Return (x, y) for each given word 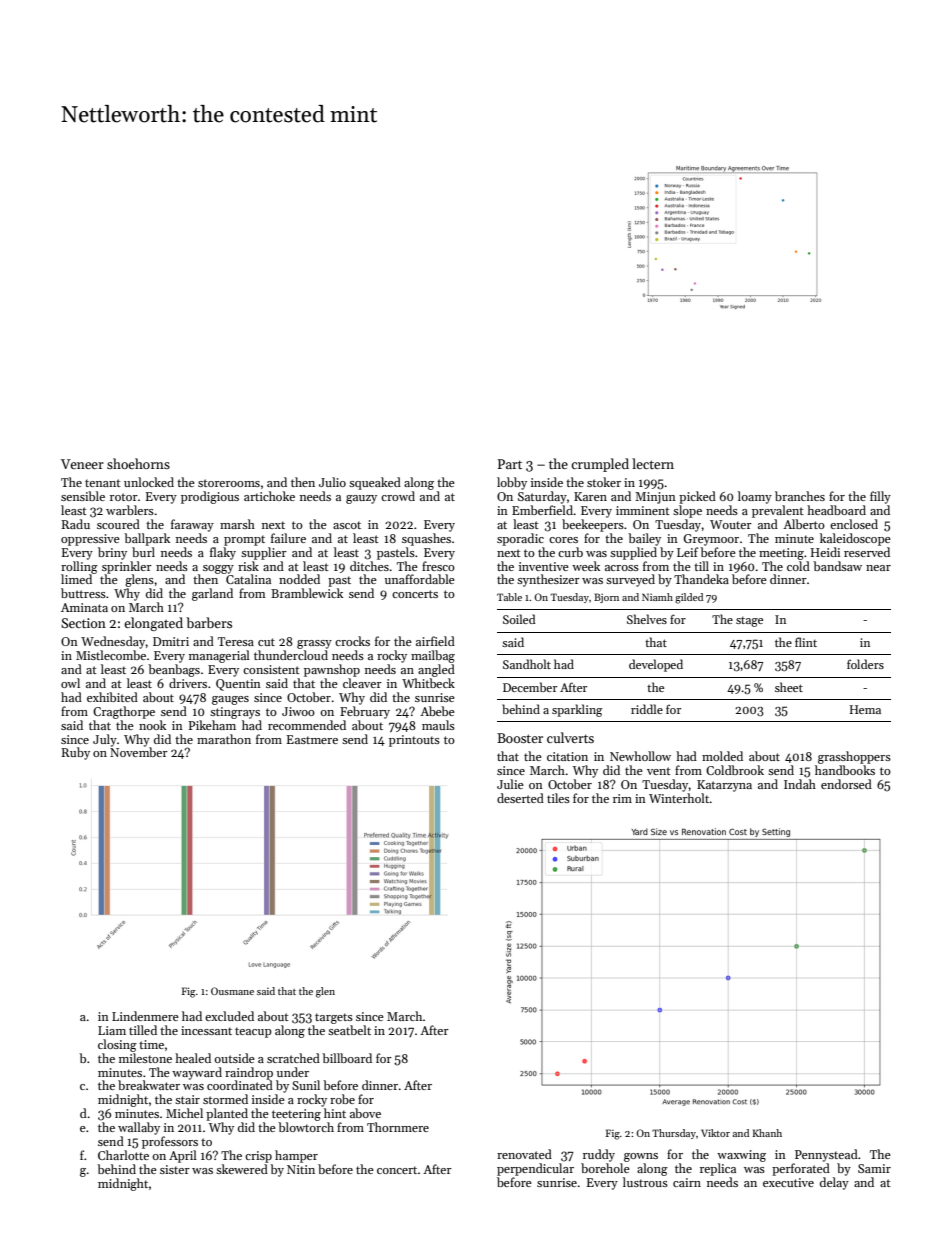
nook (152, 725)
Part (510, 464)
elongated (153, 624)
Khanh (767, 1133)
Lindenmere (145, 1016)
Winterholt (679, 798)
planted (227, 1114)
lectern (653, 463)
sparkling (577, 710)
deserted (520, 798)
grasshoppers (854, 757)
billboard (347, 1058)
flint (806, 642)
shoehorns (138, 463)
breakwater (149, 1085)
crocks (352, 641)
